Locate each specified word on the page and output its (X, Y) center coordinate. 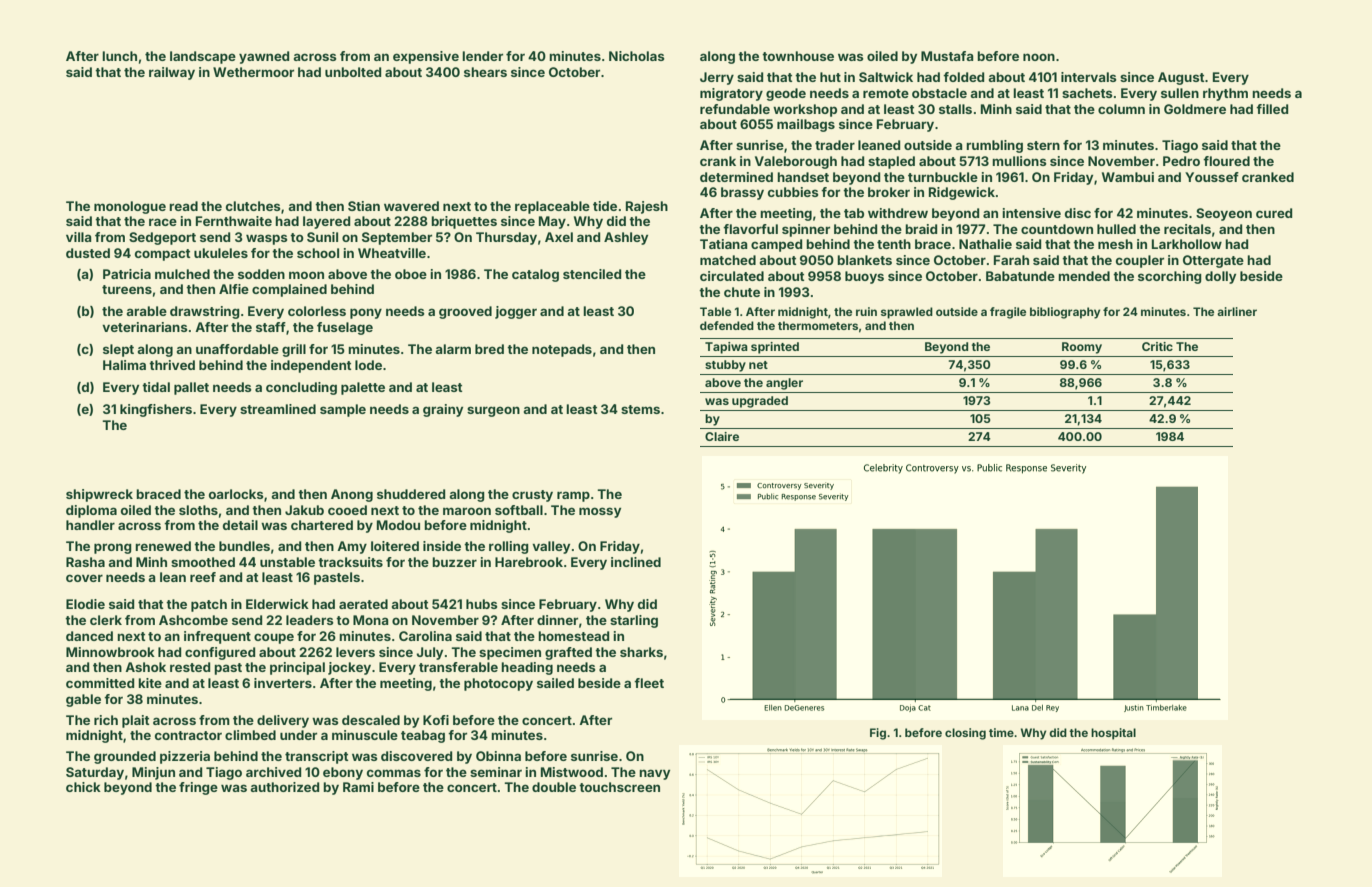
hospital (1113, 734)
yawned (264, 57)
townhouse (798, 56)
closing (965, 734)
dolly (1220, 277)
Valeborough (796, 162)
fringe (198, 788)
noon (1039, 57)
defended (727, 325)
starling (634, 621)
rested (190, 667)
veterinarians (145, 327)
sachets (1087, 93)
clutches (253, 206)
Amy (352, 547)
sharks (641, 652)
